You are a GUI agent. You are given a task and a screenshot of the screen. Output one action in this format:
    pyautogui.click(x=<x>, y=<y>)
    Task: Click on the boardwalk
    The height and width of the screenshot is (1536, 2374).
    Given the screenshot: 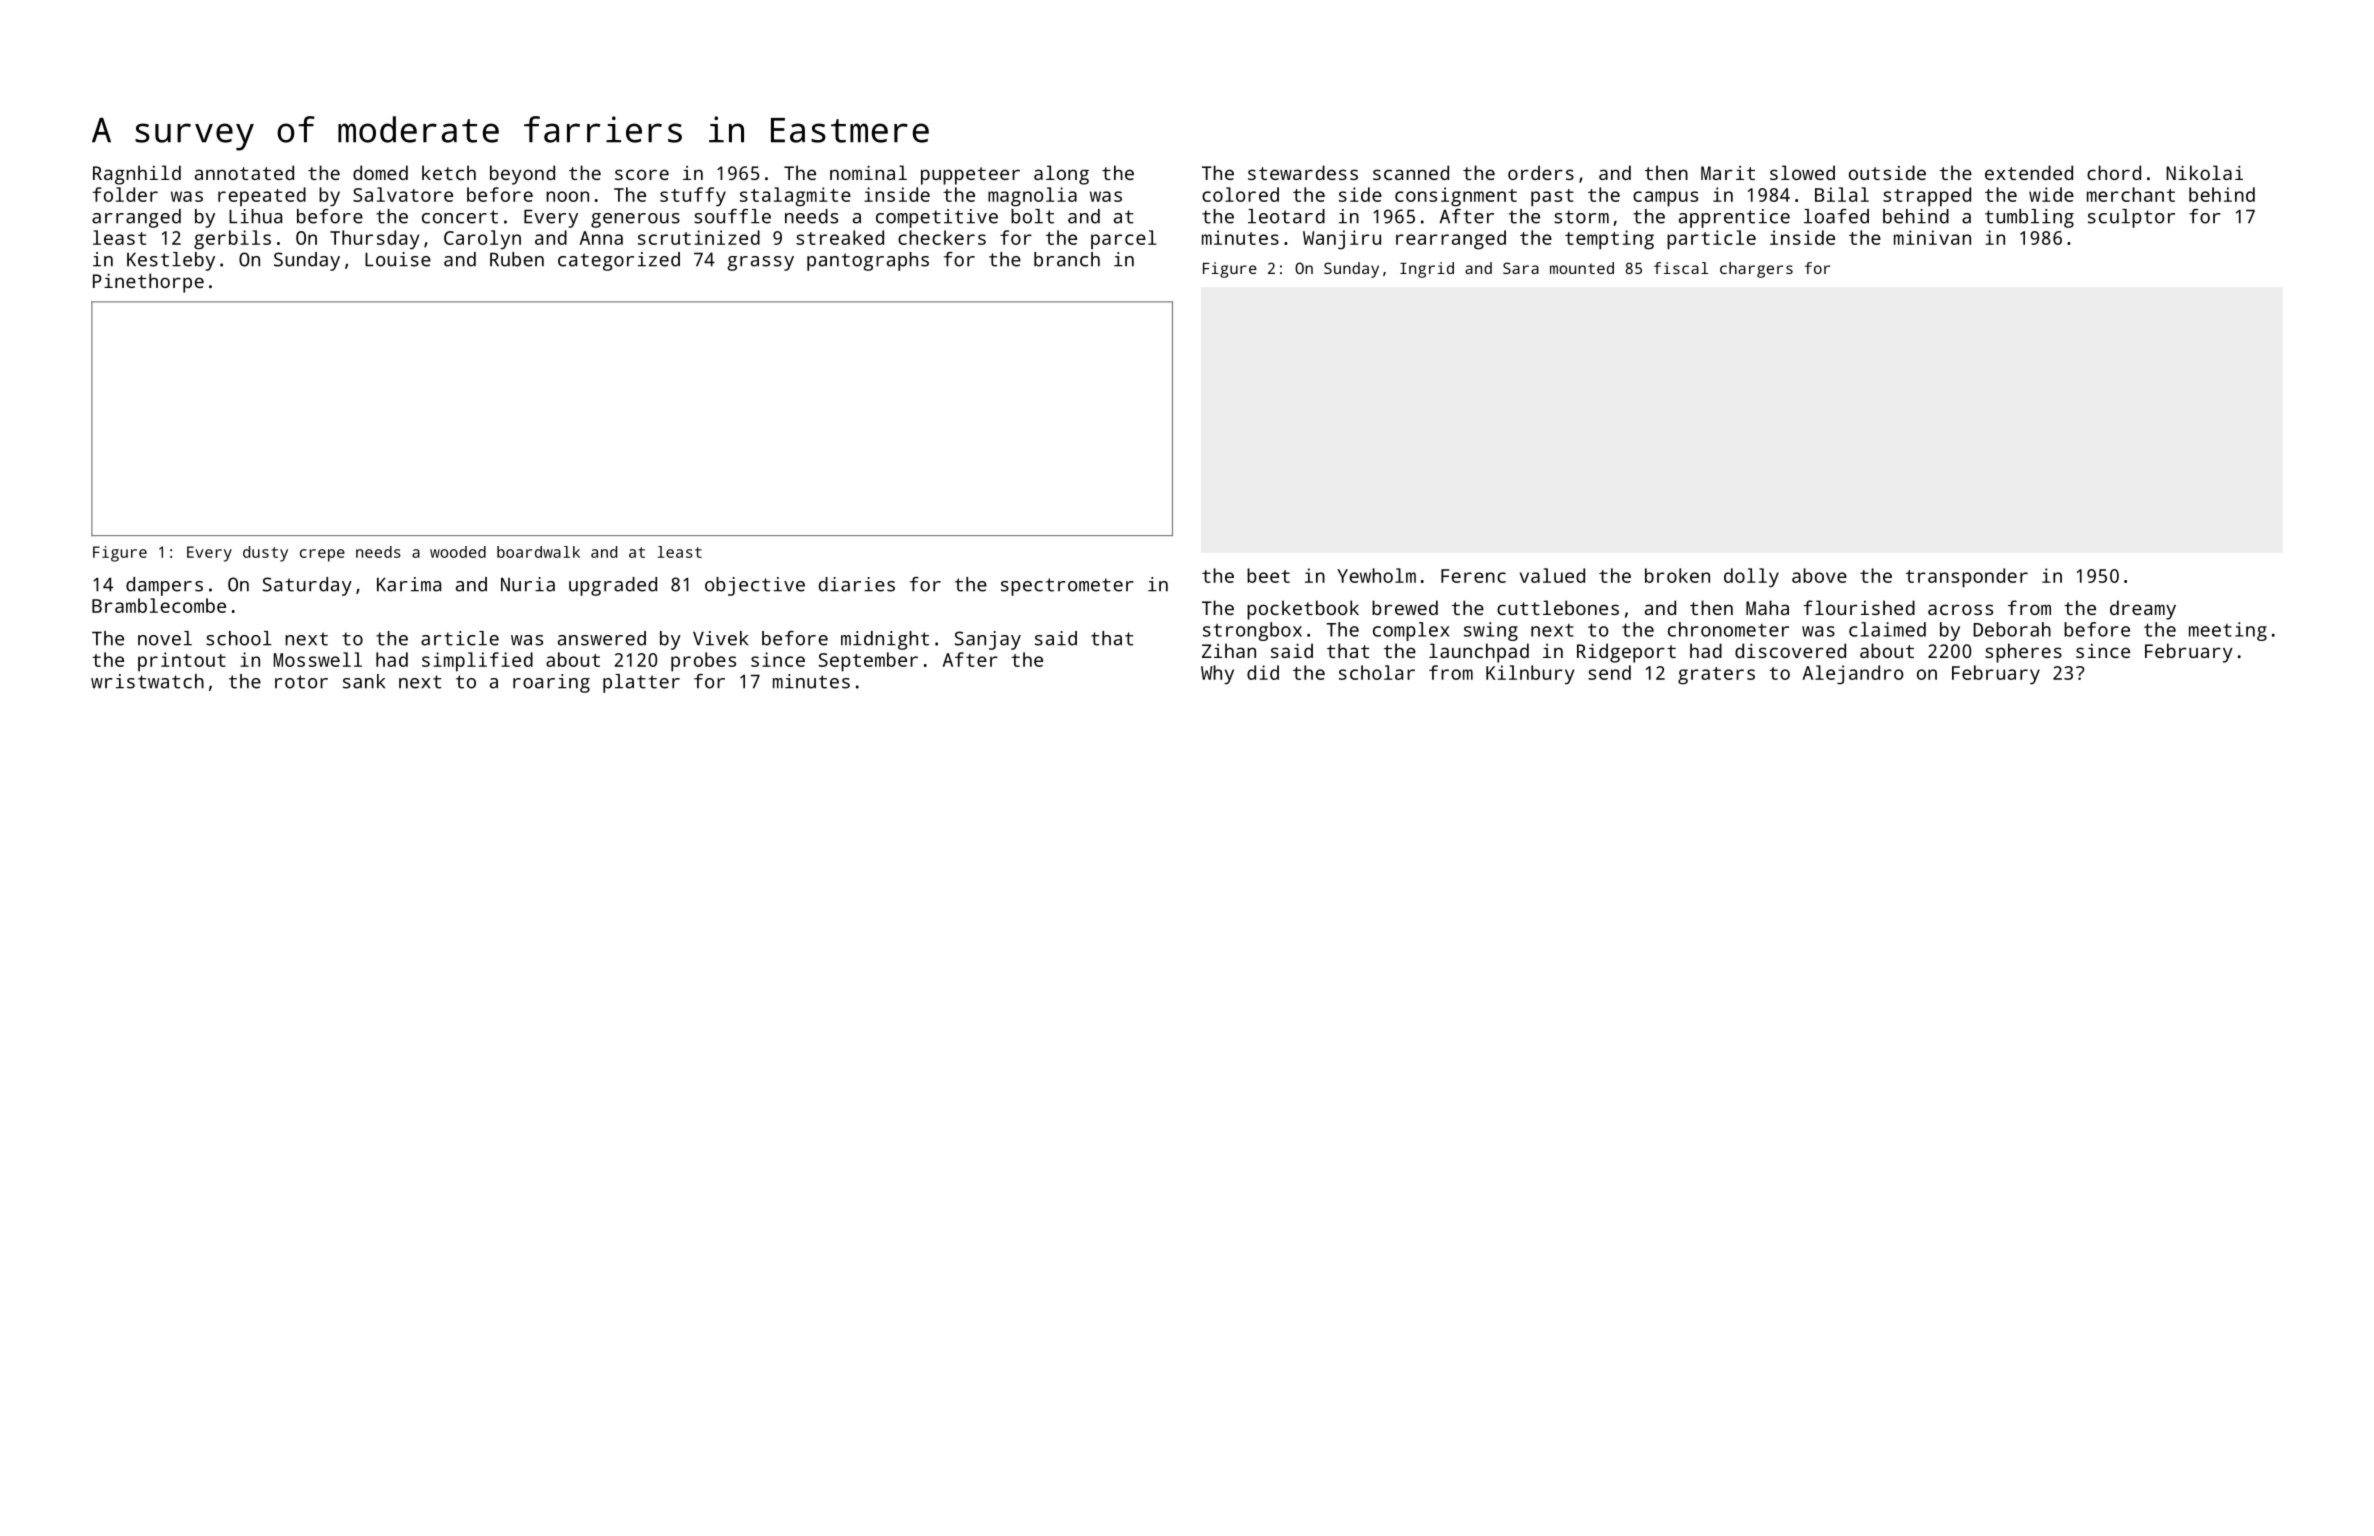 What is the action you would take?
    pyautogui.click(x=538, y=552)
